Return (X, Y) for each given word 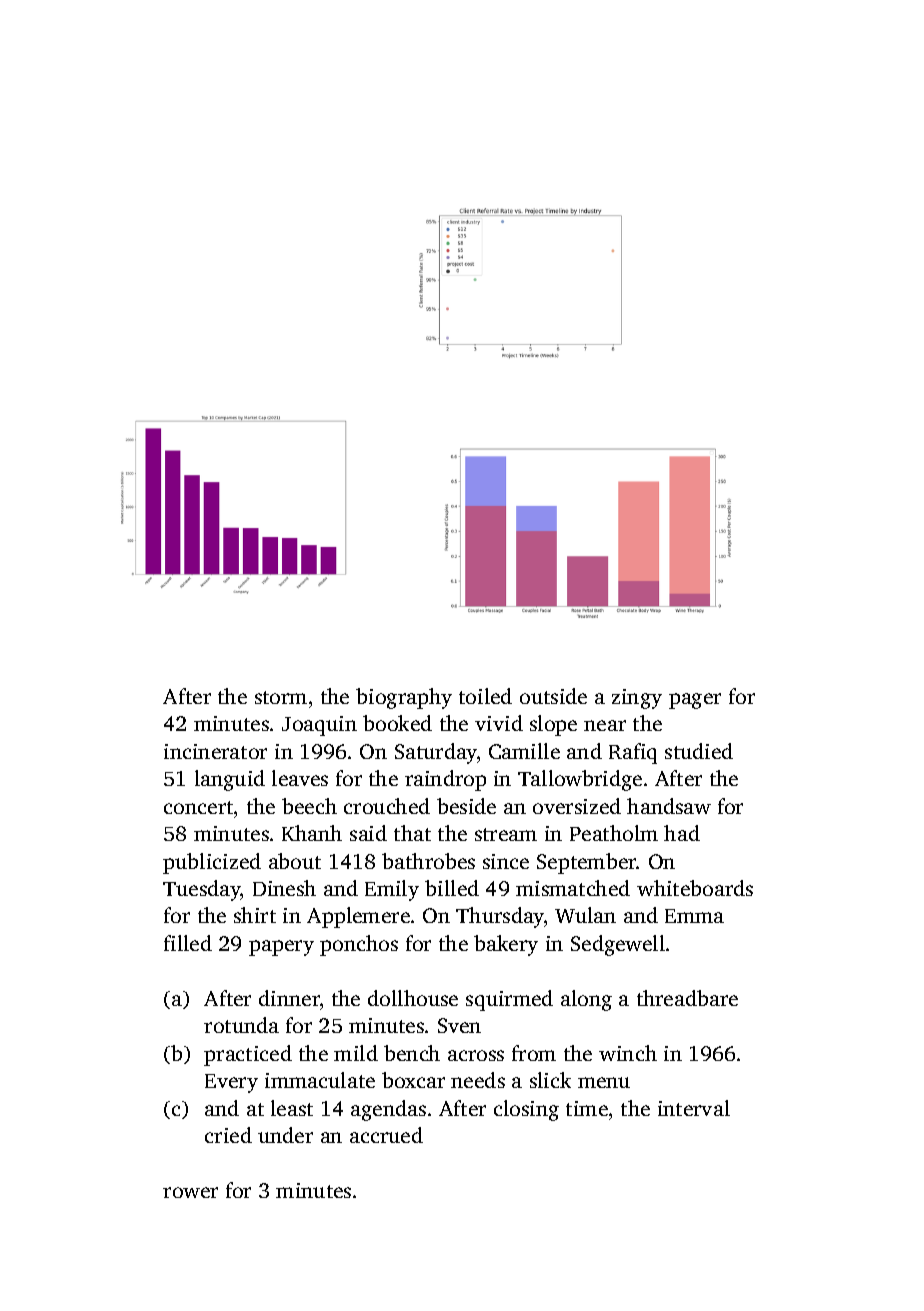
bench (412, 1053)
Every (231, 1083)
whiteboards (695, 888)
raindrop (445, 780)
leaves (300, 778)
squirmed (509, 1000)
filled (188, 943)
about (295, 861)
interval (694, 1108)
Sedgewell (618, 945)
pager (695, 701)
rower (190, 1192)
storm (281, 697)
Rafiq (633, 753)
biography (404, 698)
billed (452, 888)
